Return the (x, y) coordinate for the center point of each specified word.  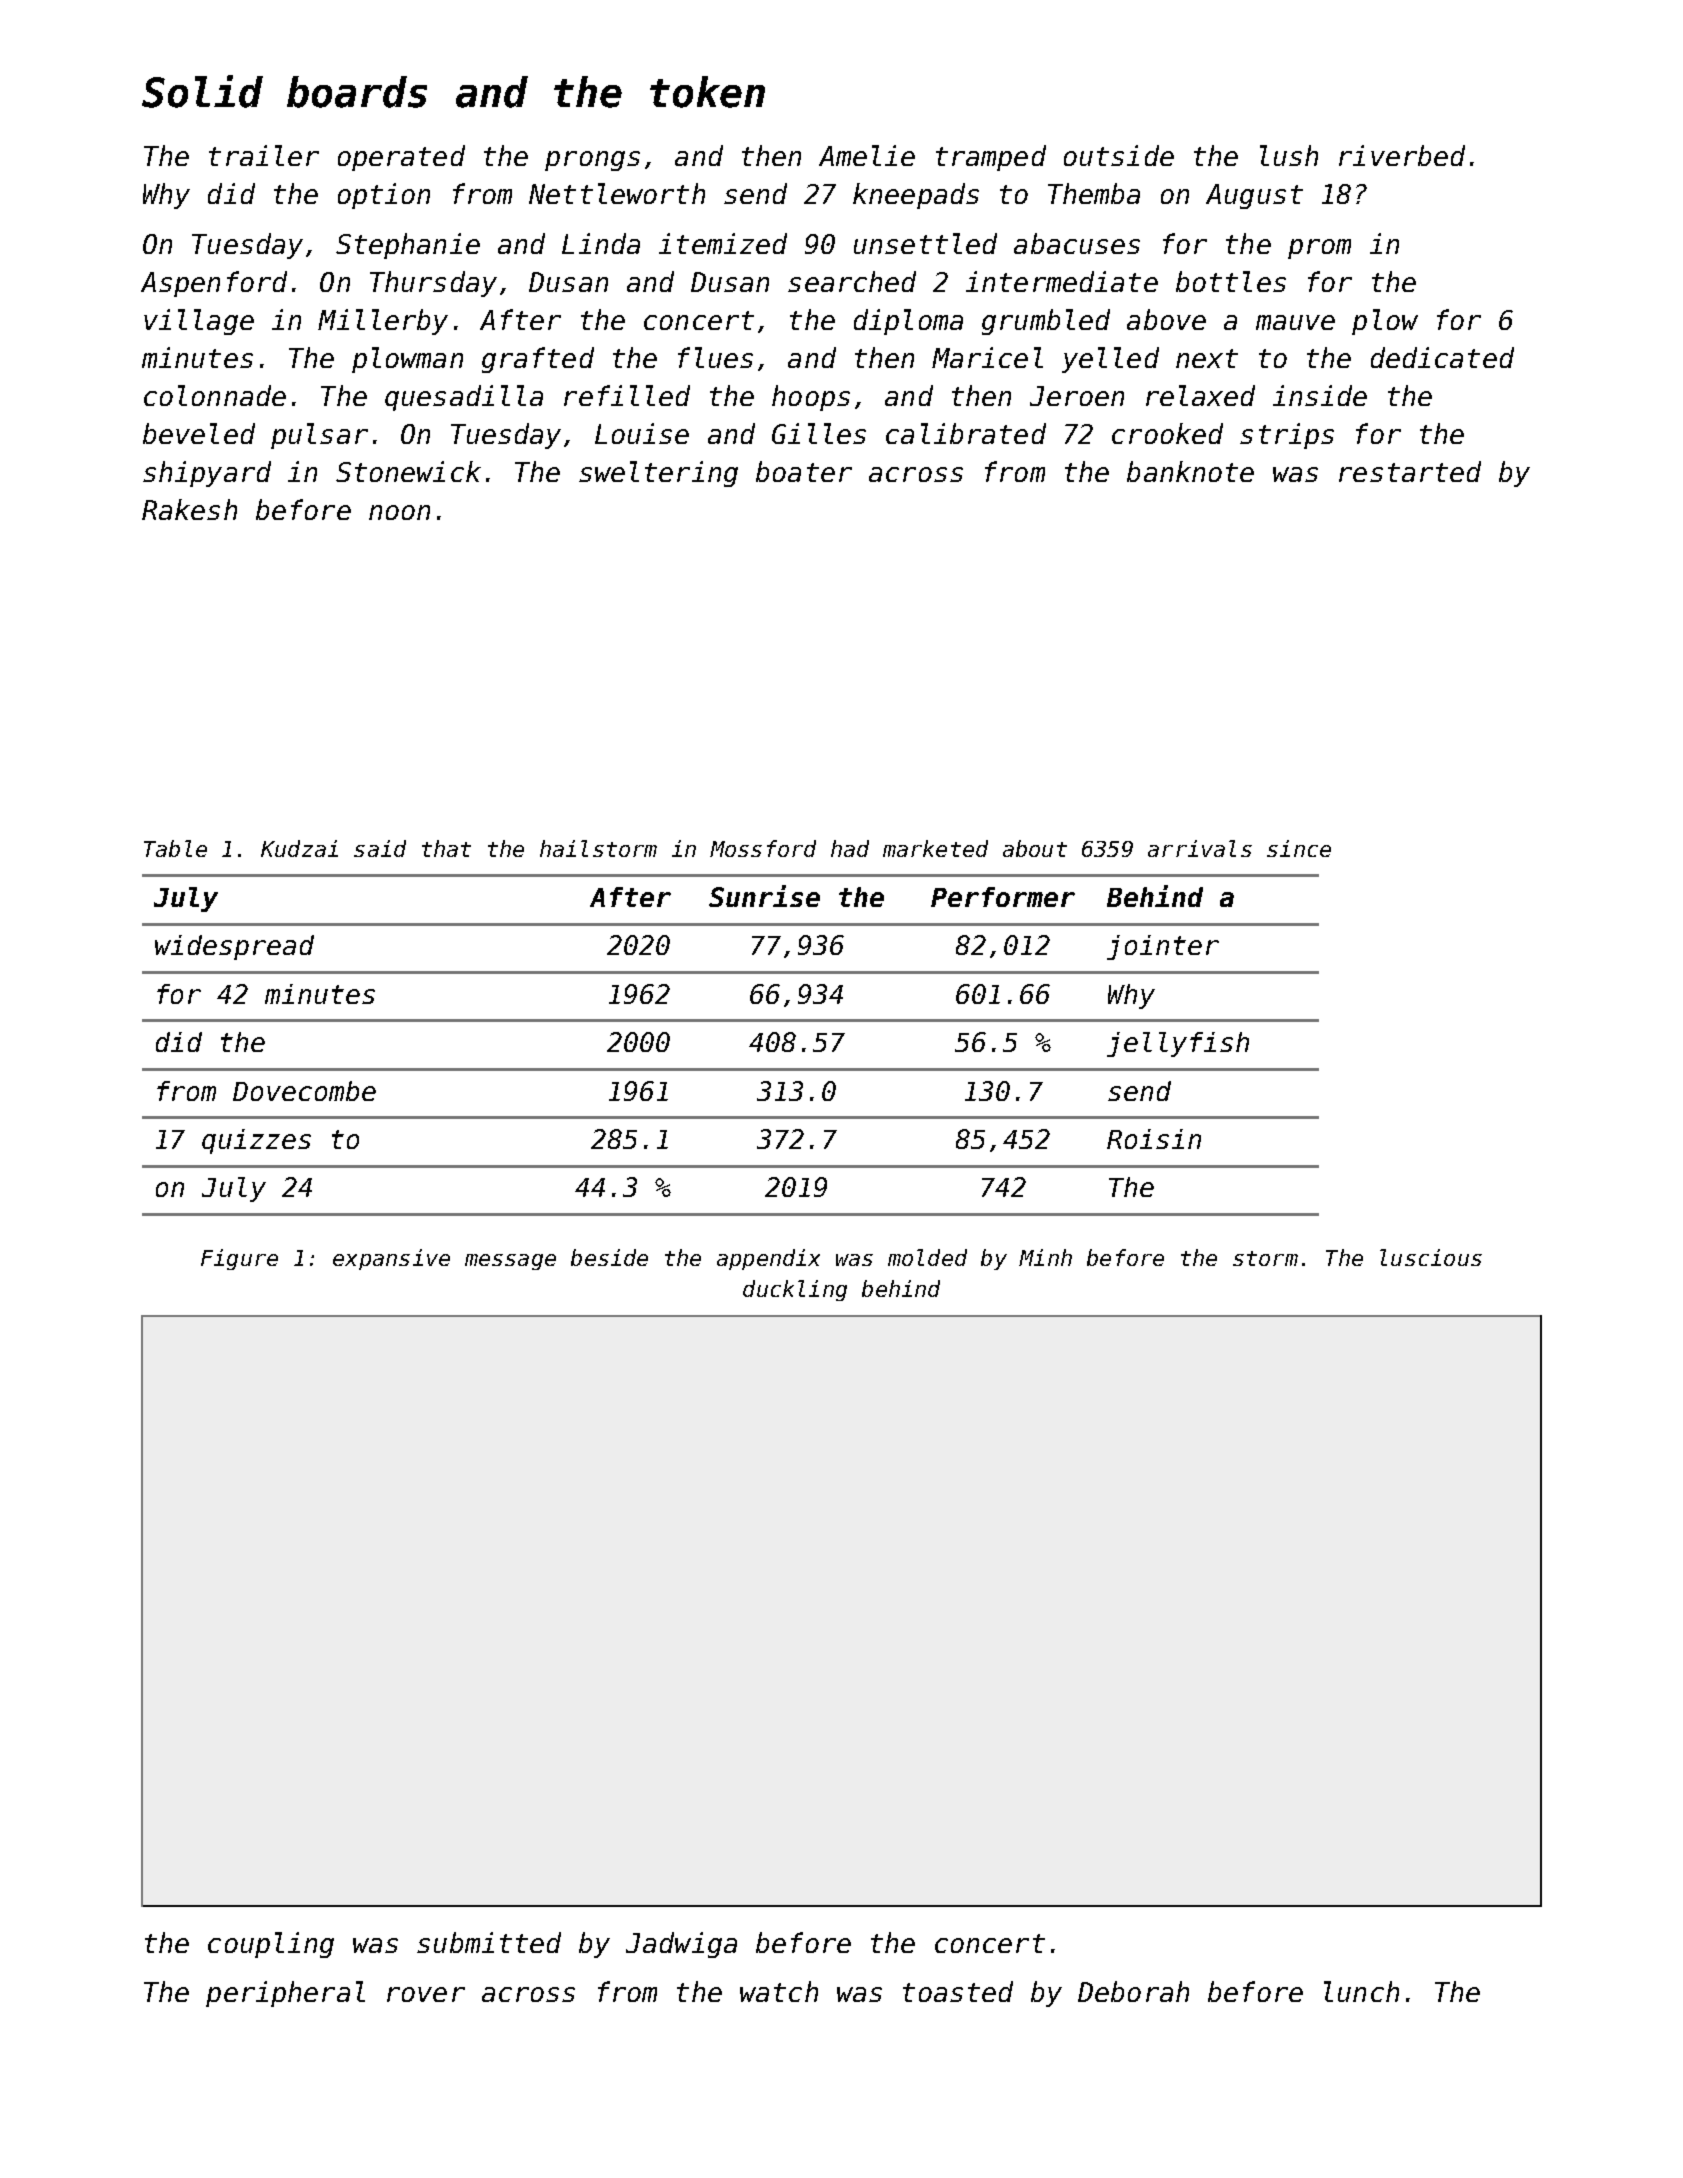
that (446, 848)
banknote (1190, 471)
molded (927, 1257)
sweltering (658, 474)
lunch (1361, 1991)
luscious (1431, 1257)
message (510, 1262)
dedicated (1442, 357)
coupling (271, 1945)
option (384, 196)
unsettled (925, 243)
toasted (958, 1991)
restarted (1410, 471)
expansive (391, 1259)
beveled (199, 433)
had (850, 848)
